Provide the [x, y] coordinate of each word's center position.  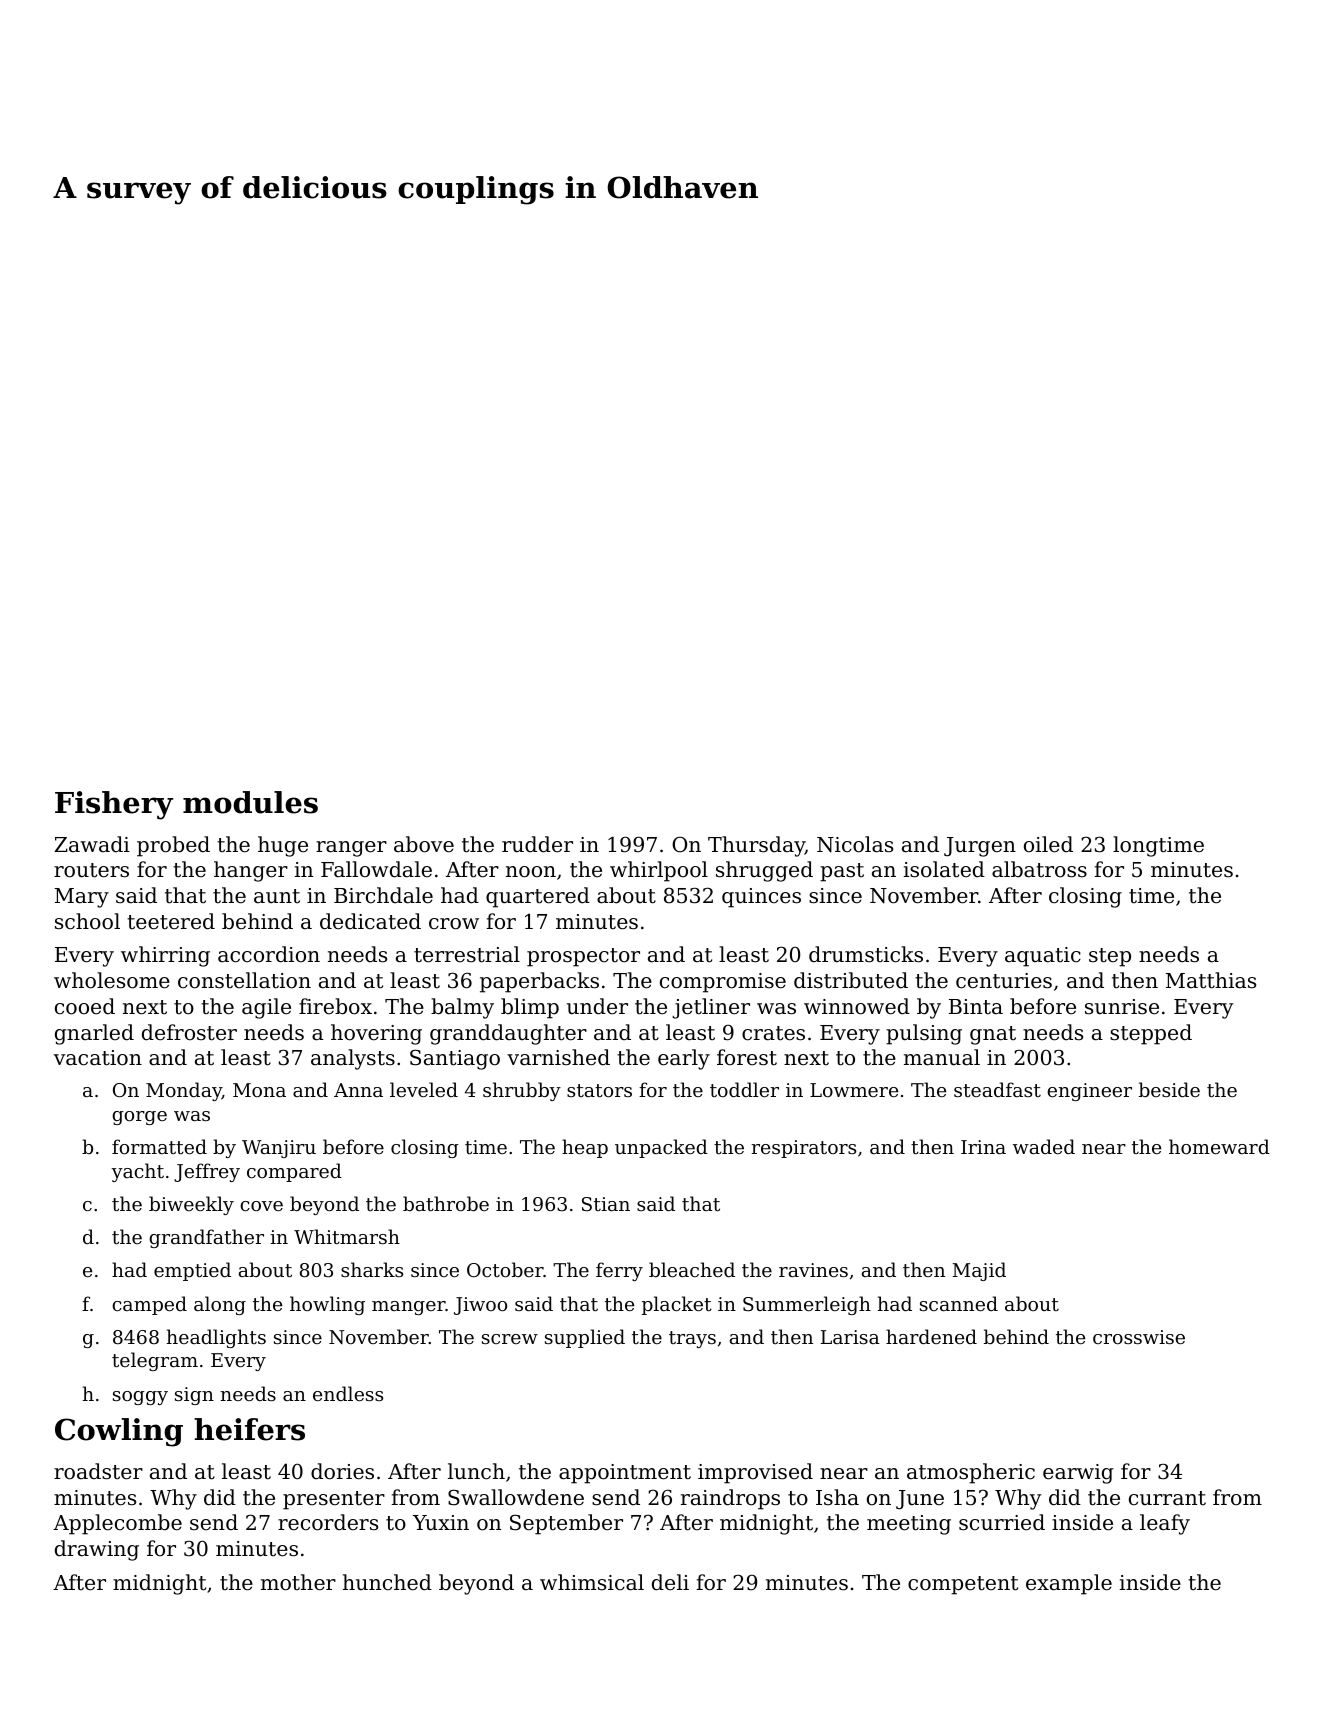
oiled [1048, 844]
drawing [97, 1550]
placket [677, 1305]
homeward [1219, 1146]
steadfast [997, 1089]
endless [348, 1393]
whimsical [592, 1582]
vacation [98, 1058]
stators [599, 1090]
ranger [351, 849]
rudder [537, 844]
